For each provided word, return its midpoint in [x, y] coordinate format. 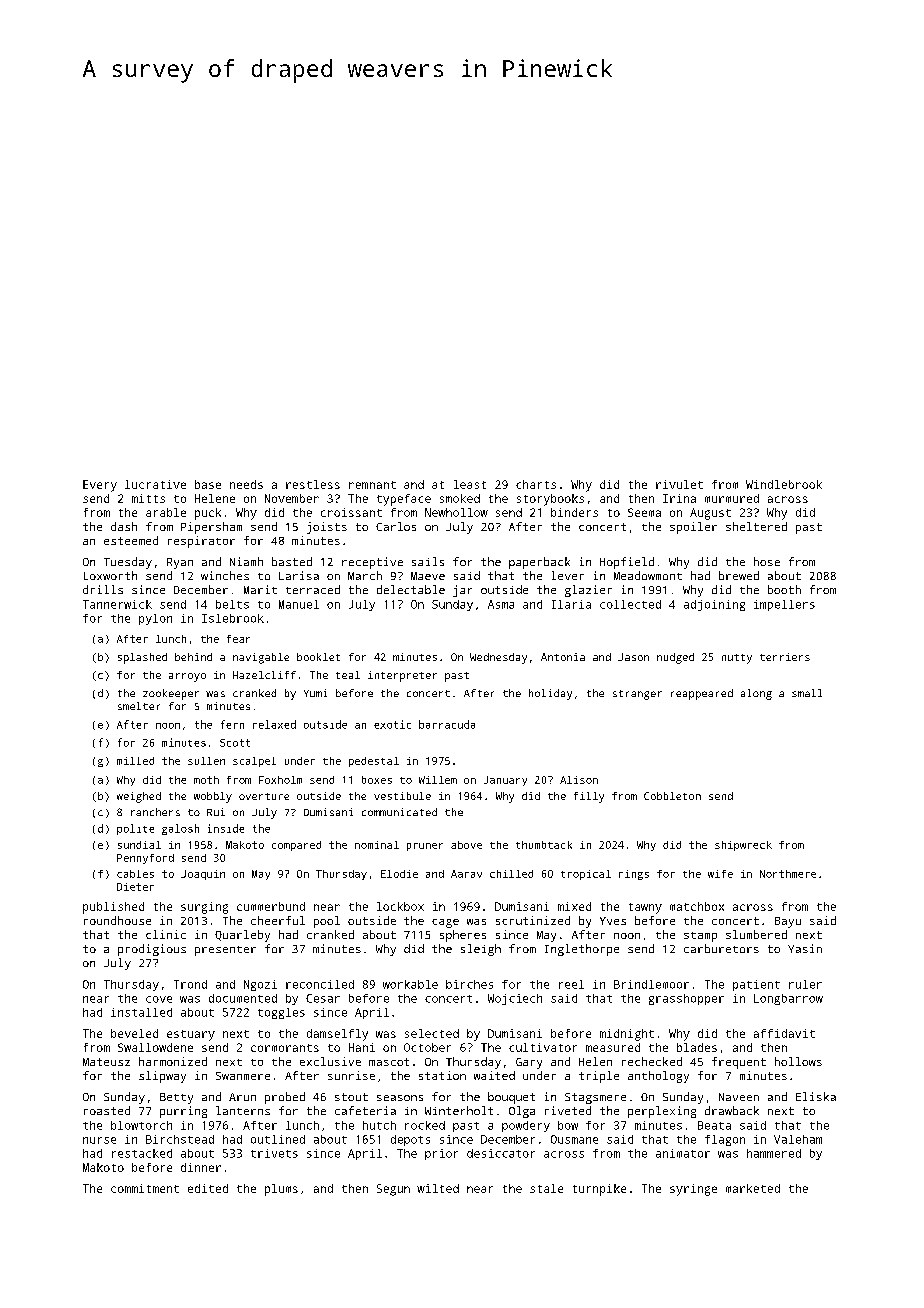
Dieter [135, 887]
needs [246, 484]
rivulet [679, 484]
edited [208, 1188]
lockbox [400, 906]
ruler [805, 984]
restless [313, 484]
